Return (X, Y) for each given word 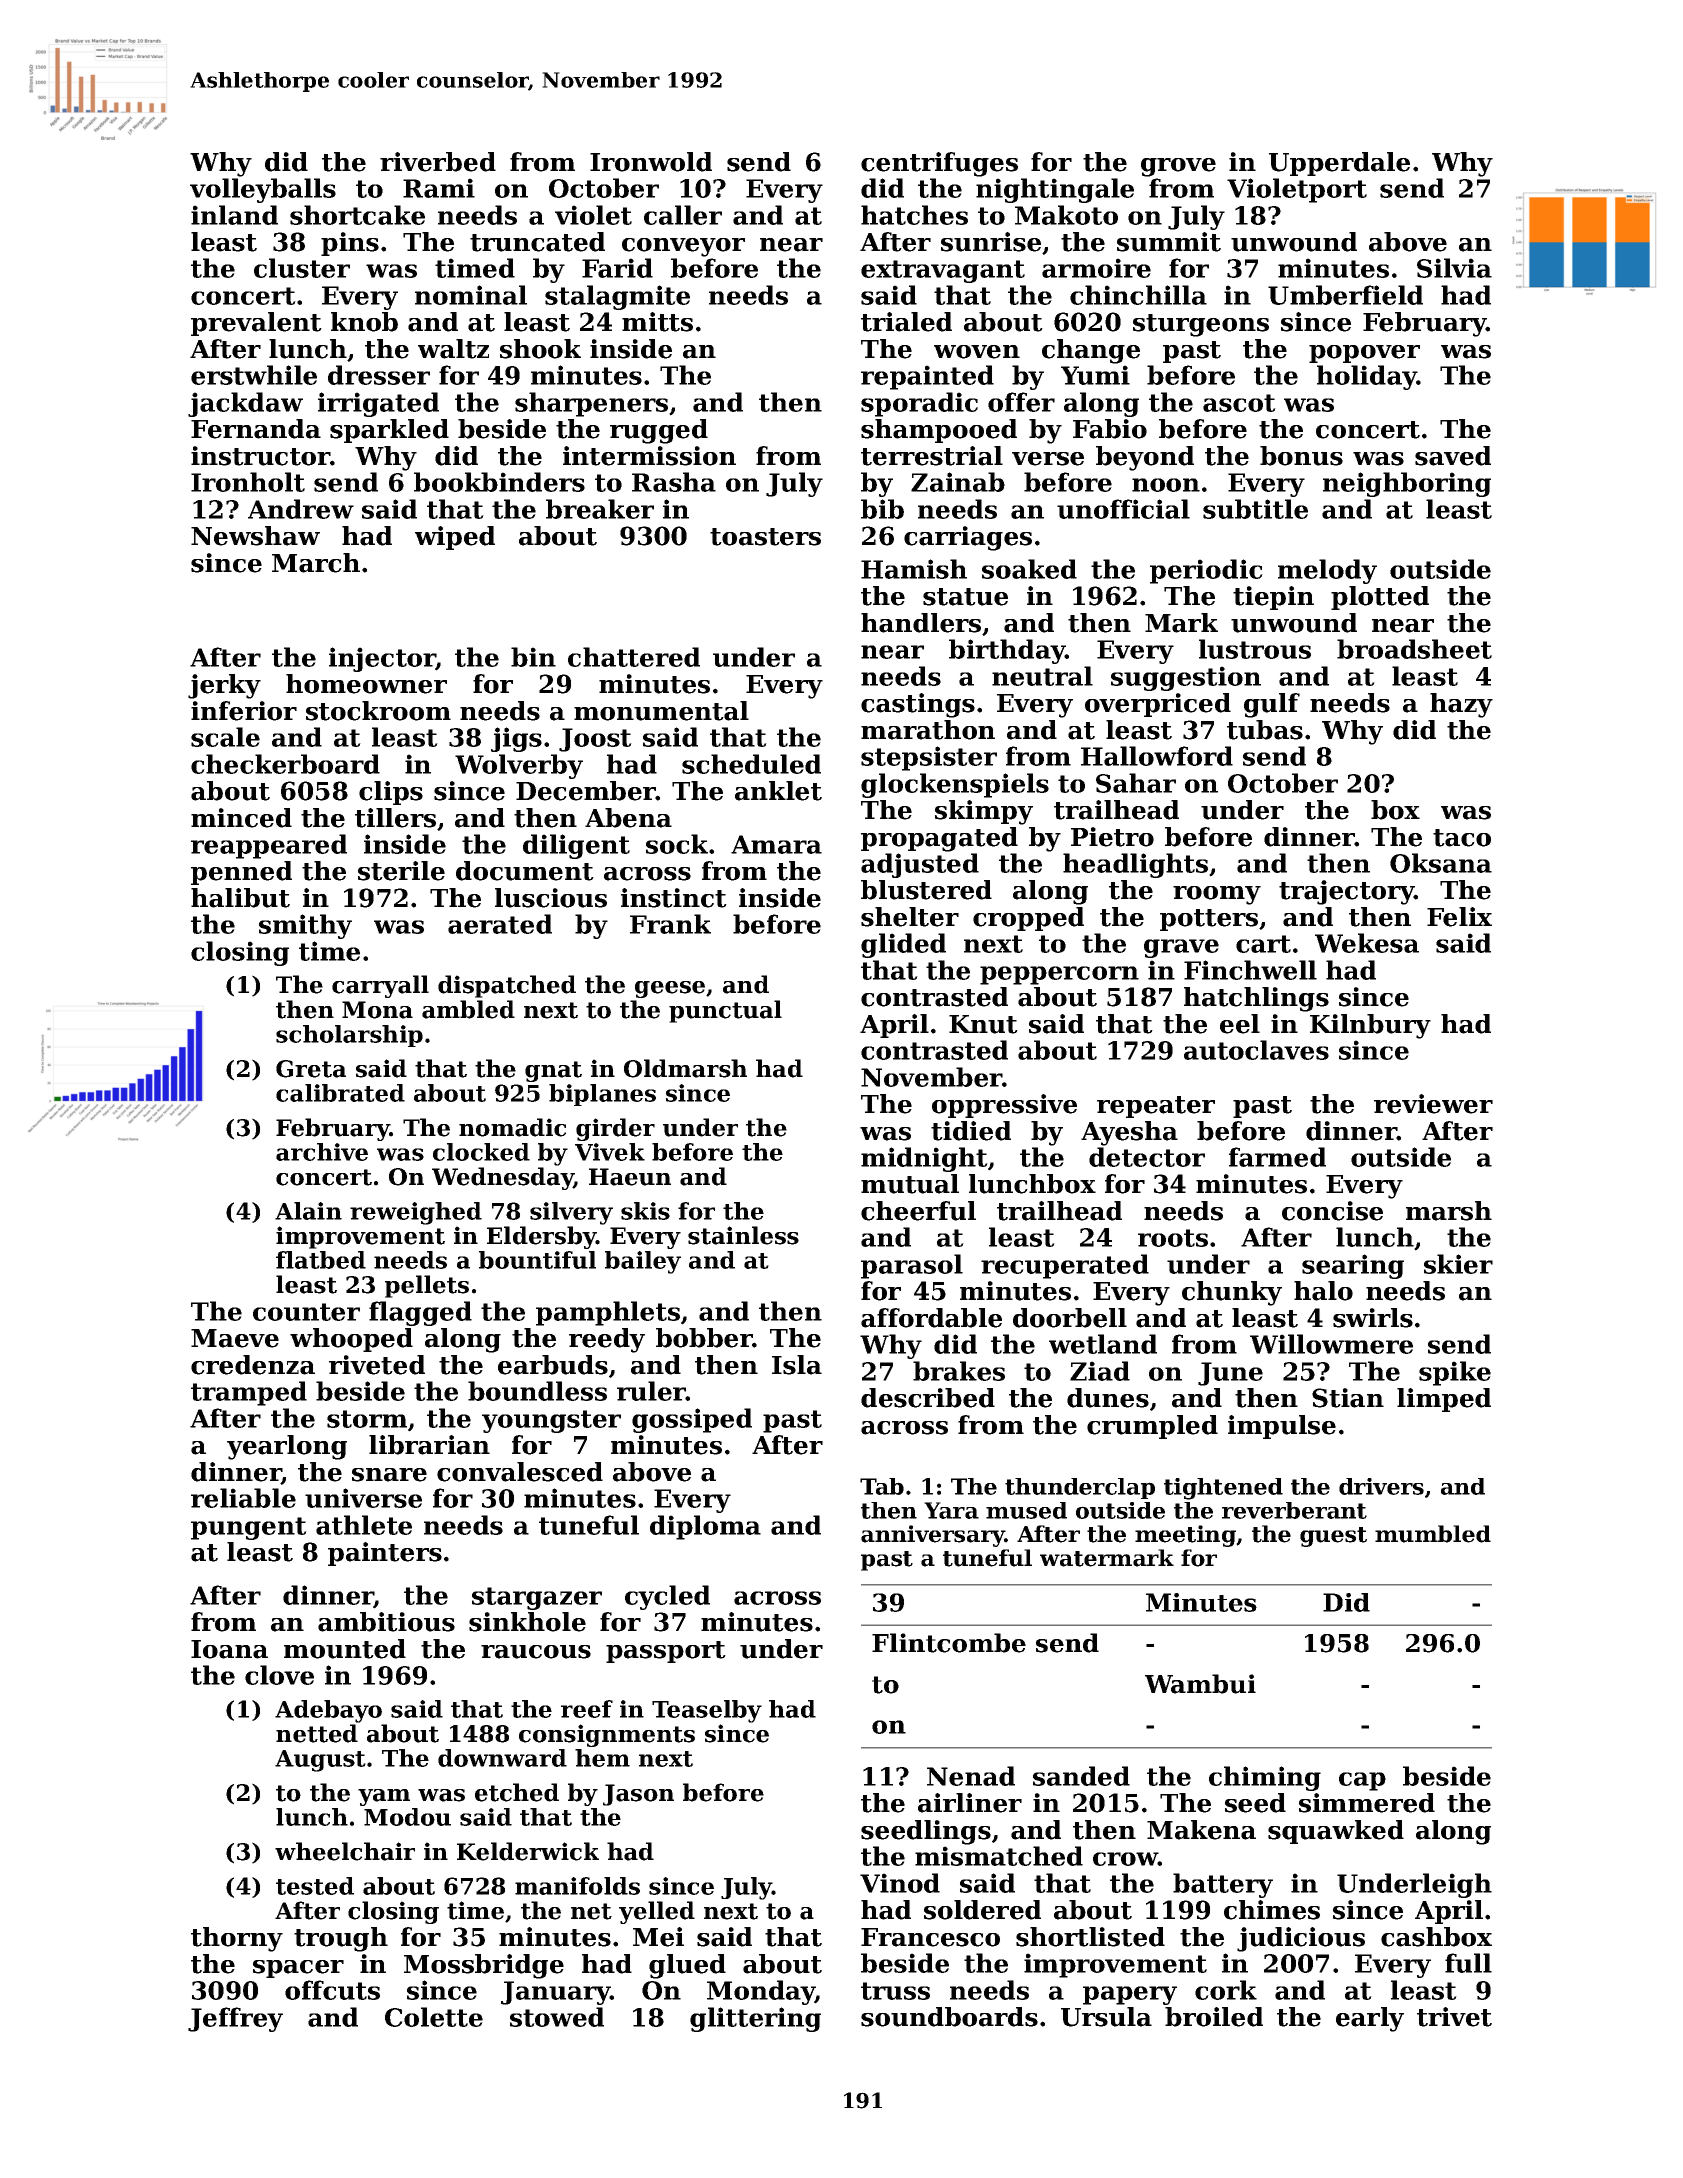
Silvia (1454, 268)
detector (1147, 1157)
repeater (1156, 1107)
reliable (243, 1498)
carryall (380, 986)
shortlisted (1090, 1937)
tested (315, 1886)
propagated (939, 839)
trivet (1454, 2017)
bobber (704, 1338)
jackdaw (245, 404)
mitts (657, 322)
